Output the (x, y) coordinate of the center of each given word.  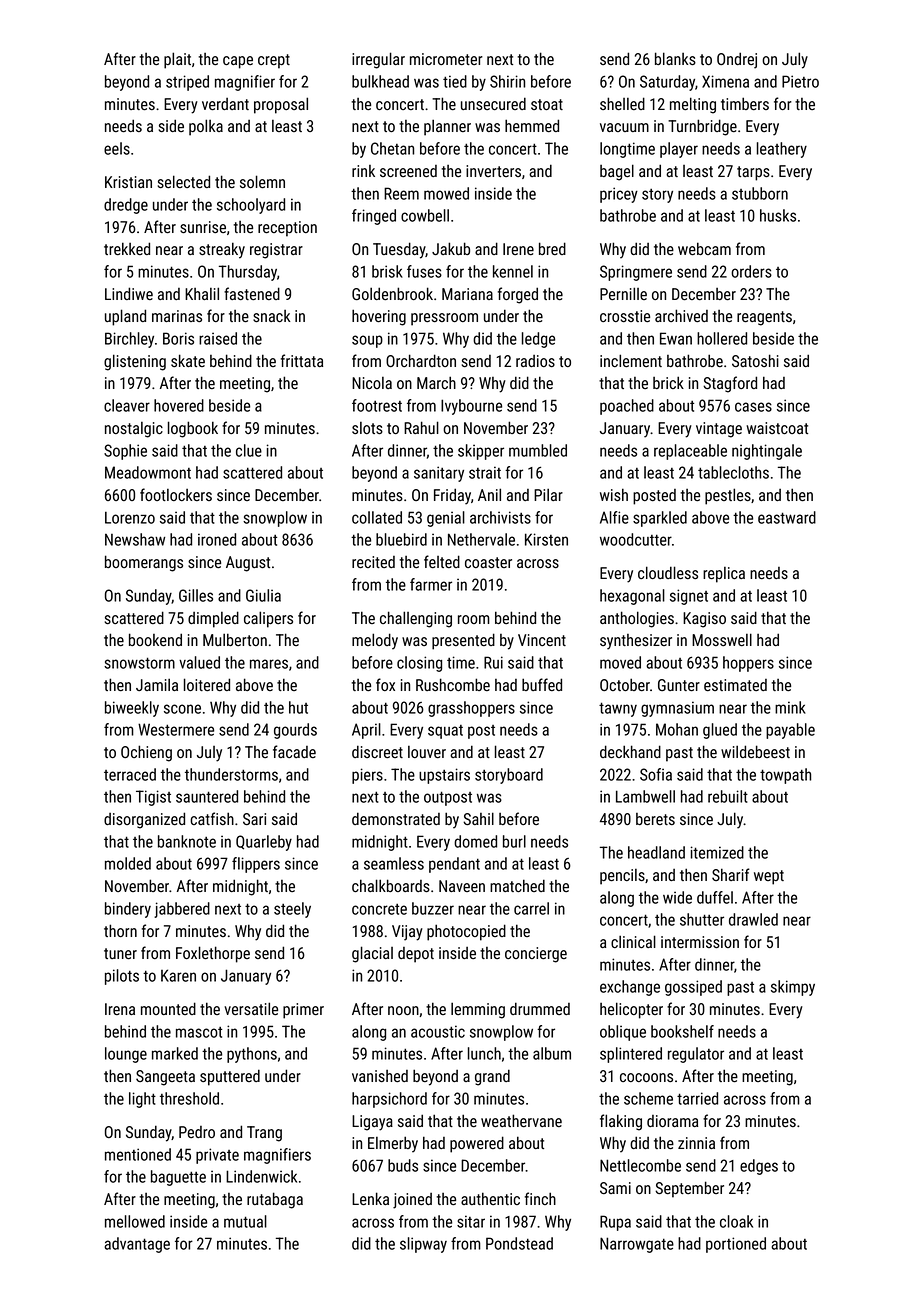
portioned (736, 1245)
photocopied (466, 932)
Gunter (679, 685)
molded (128, 863)
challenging (416, 619)
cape (238, 62)
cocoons (646, 1077)
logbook (193, 429)
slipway (423, 1245)
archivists (500, 517)
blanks (675, 58)
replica (724, 575)
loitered (207, 684)
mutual (245, 1221)
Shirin (507, 81)
